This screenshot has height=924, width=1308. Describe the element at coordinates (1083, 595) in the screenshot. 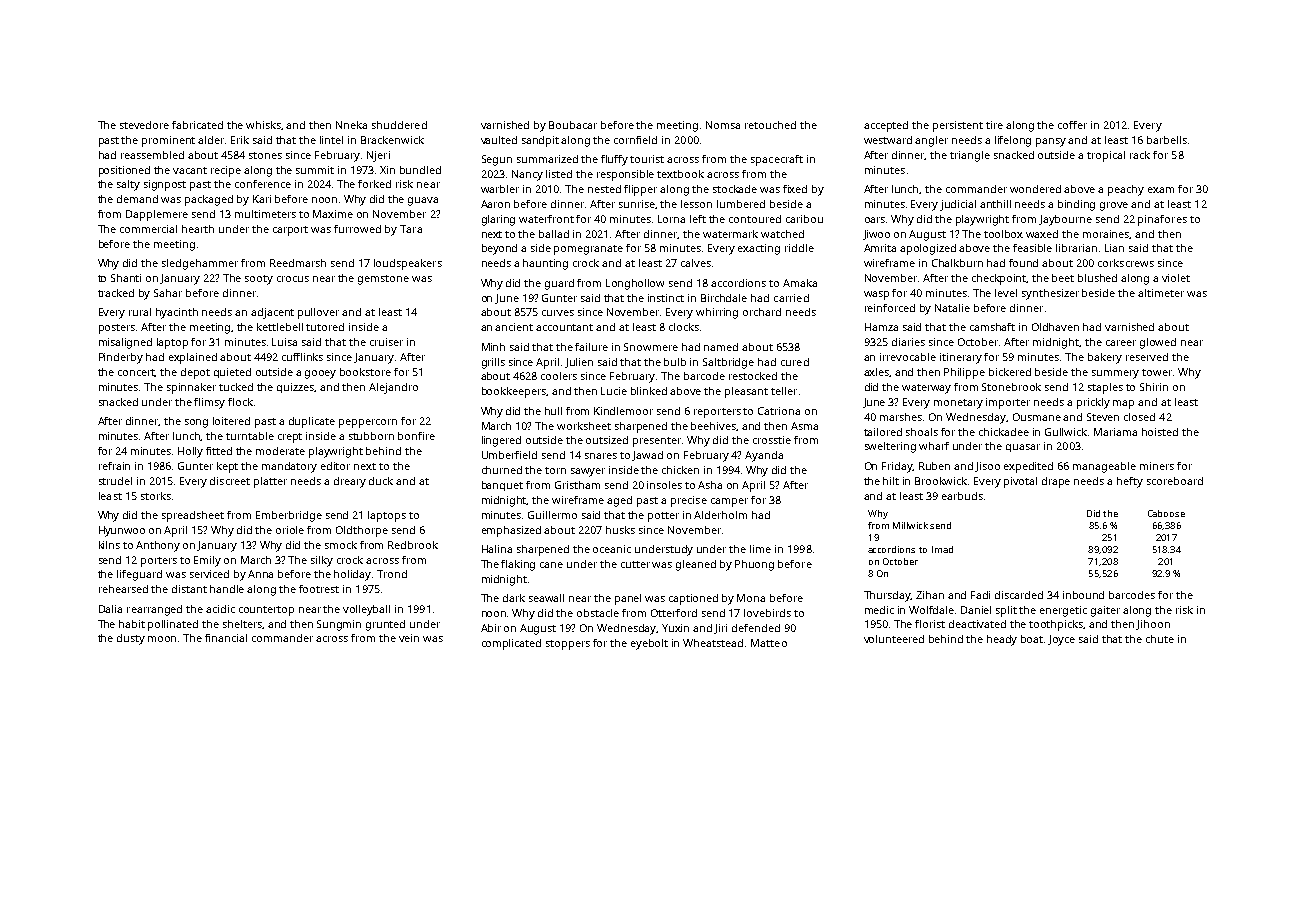

I see `inbound` at that location.
